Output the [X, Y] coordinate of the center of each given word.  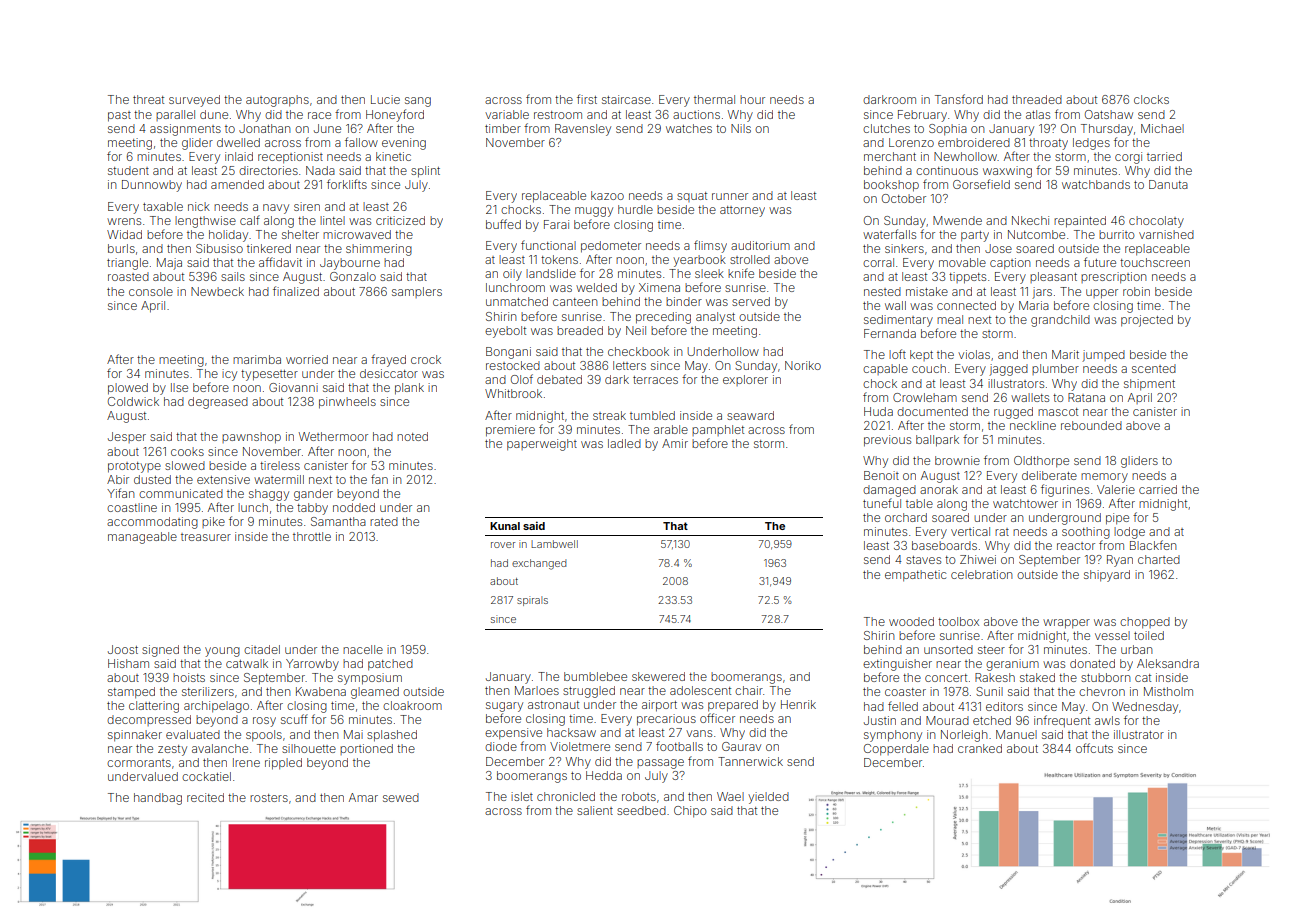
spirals [532, 601]
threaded [1037, 99]
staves [923, 560]
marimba [257, 359]
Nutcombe [1036, 234]
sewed [401, 797]
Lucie [385, 99]
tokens [559, 259]
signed [160, 651]
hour [752, 99]
